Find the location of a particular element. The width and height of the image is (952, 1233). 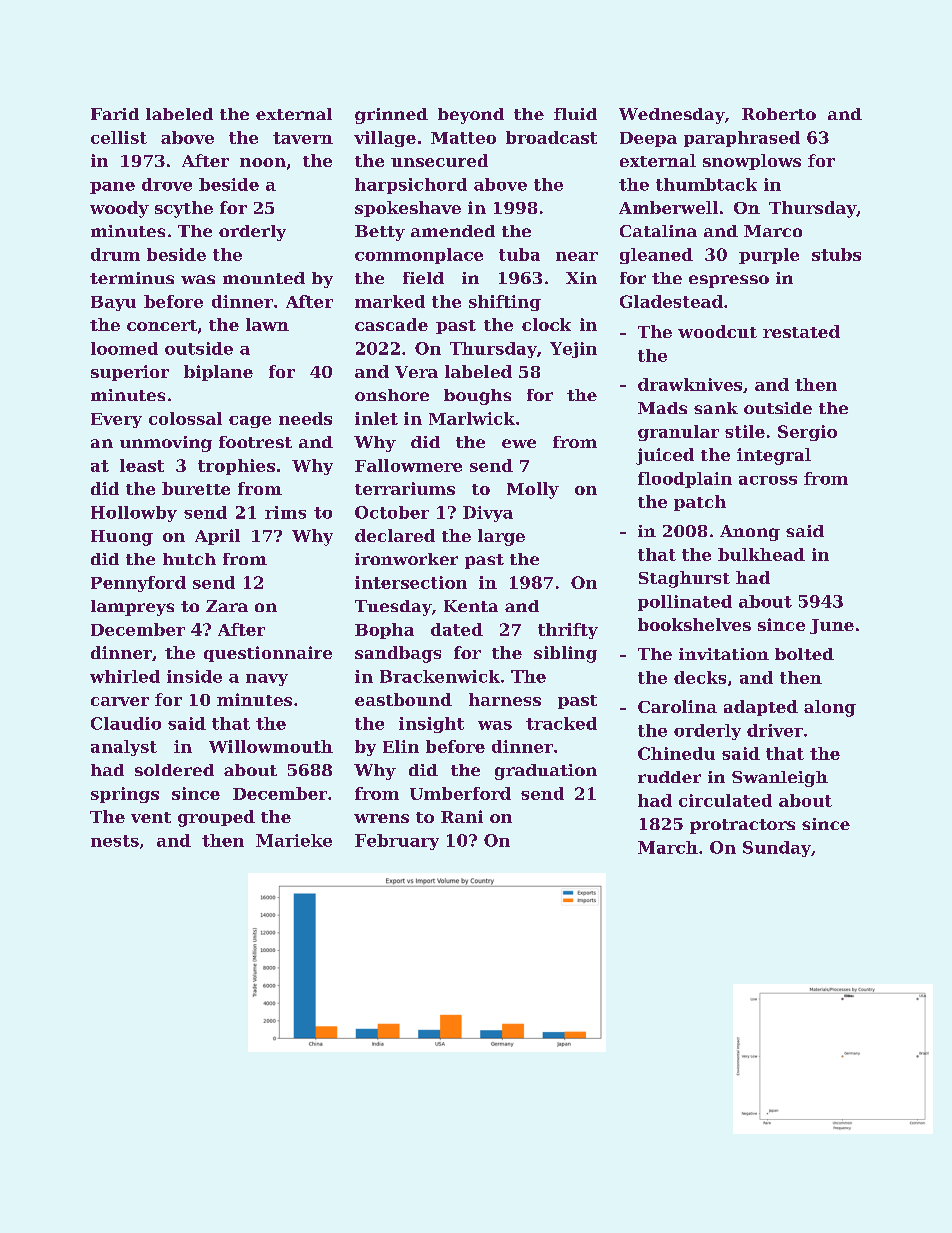

Roberto is located at coordinates (779, 114).
